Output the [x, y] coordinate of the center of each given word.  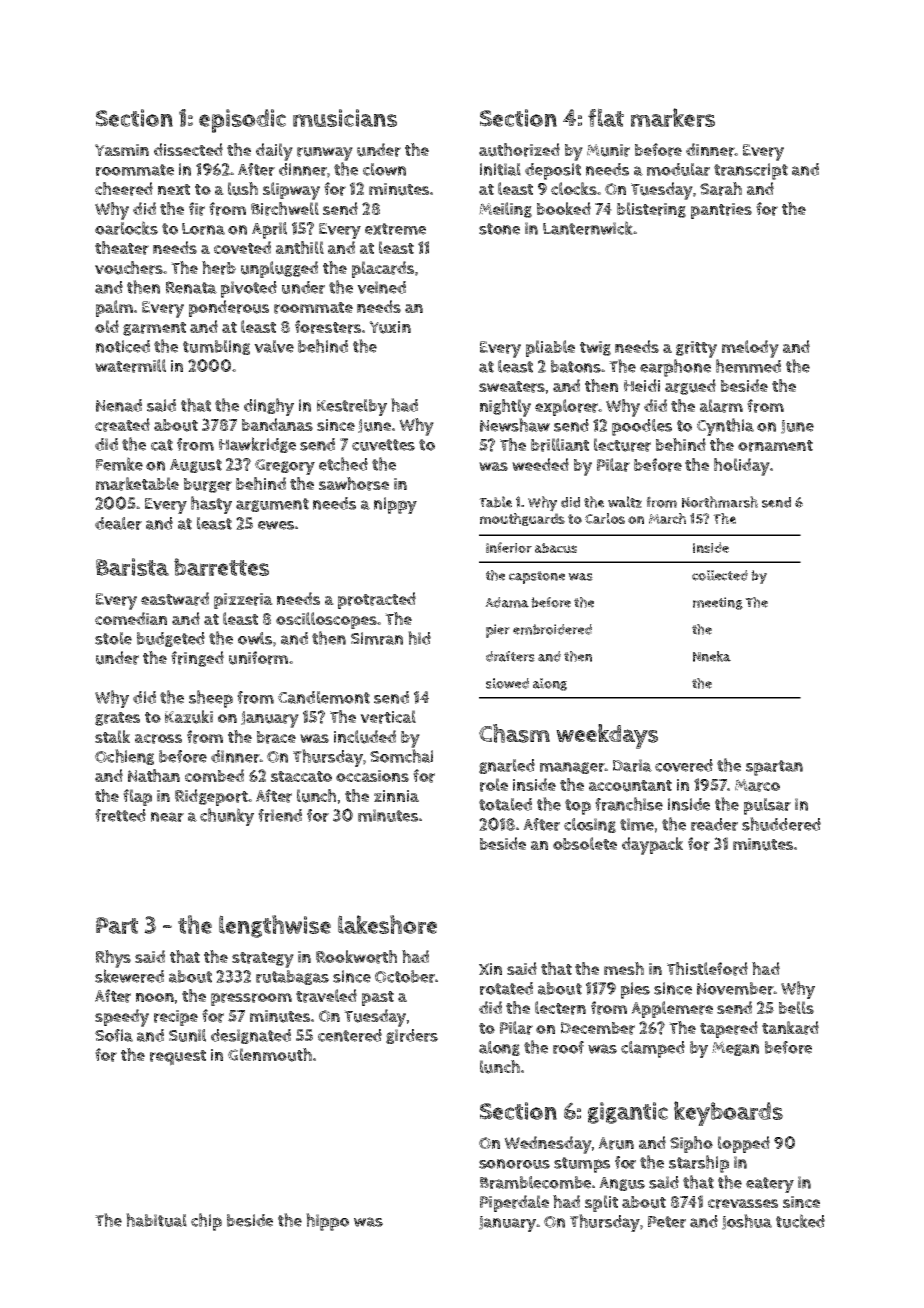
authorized [519, 150]
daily [274, 152]
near [167, 817]
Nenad [119, 405]
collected [720, 575]
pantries [721, 211]
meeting [718, 603]
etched [343, 464]
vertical [388, 717]
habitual [156, 1220]
